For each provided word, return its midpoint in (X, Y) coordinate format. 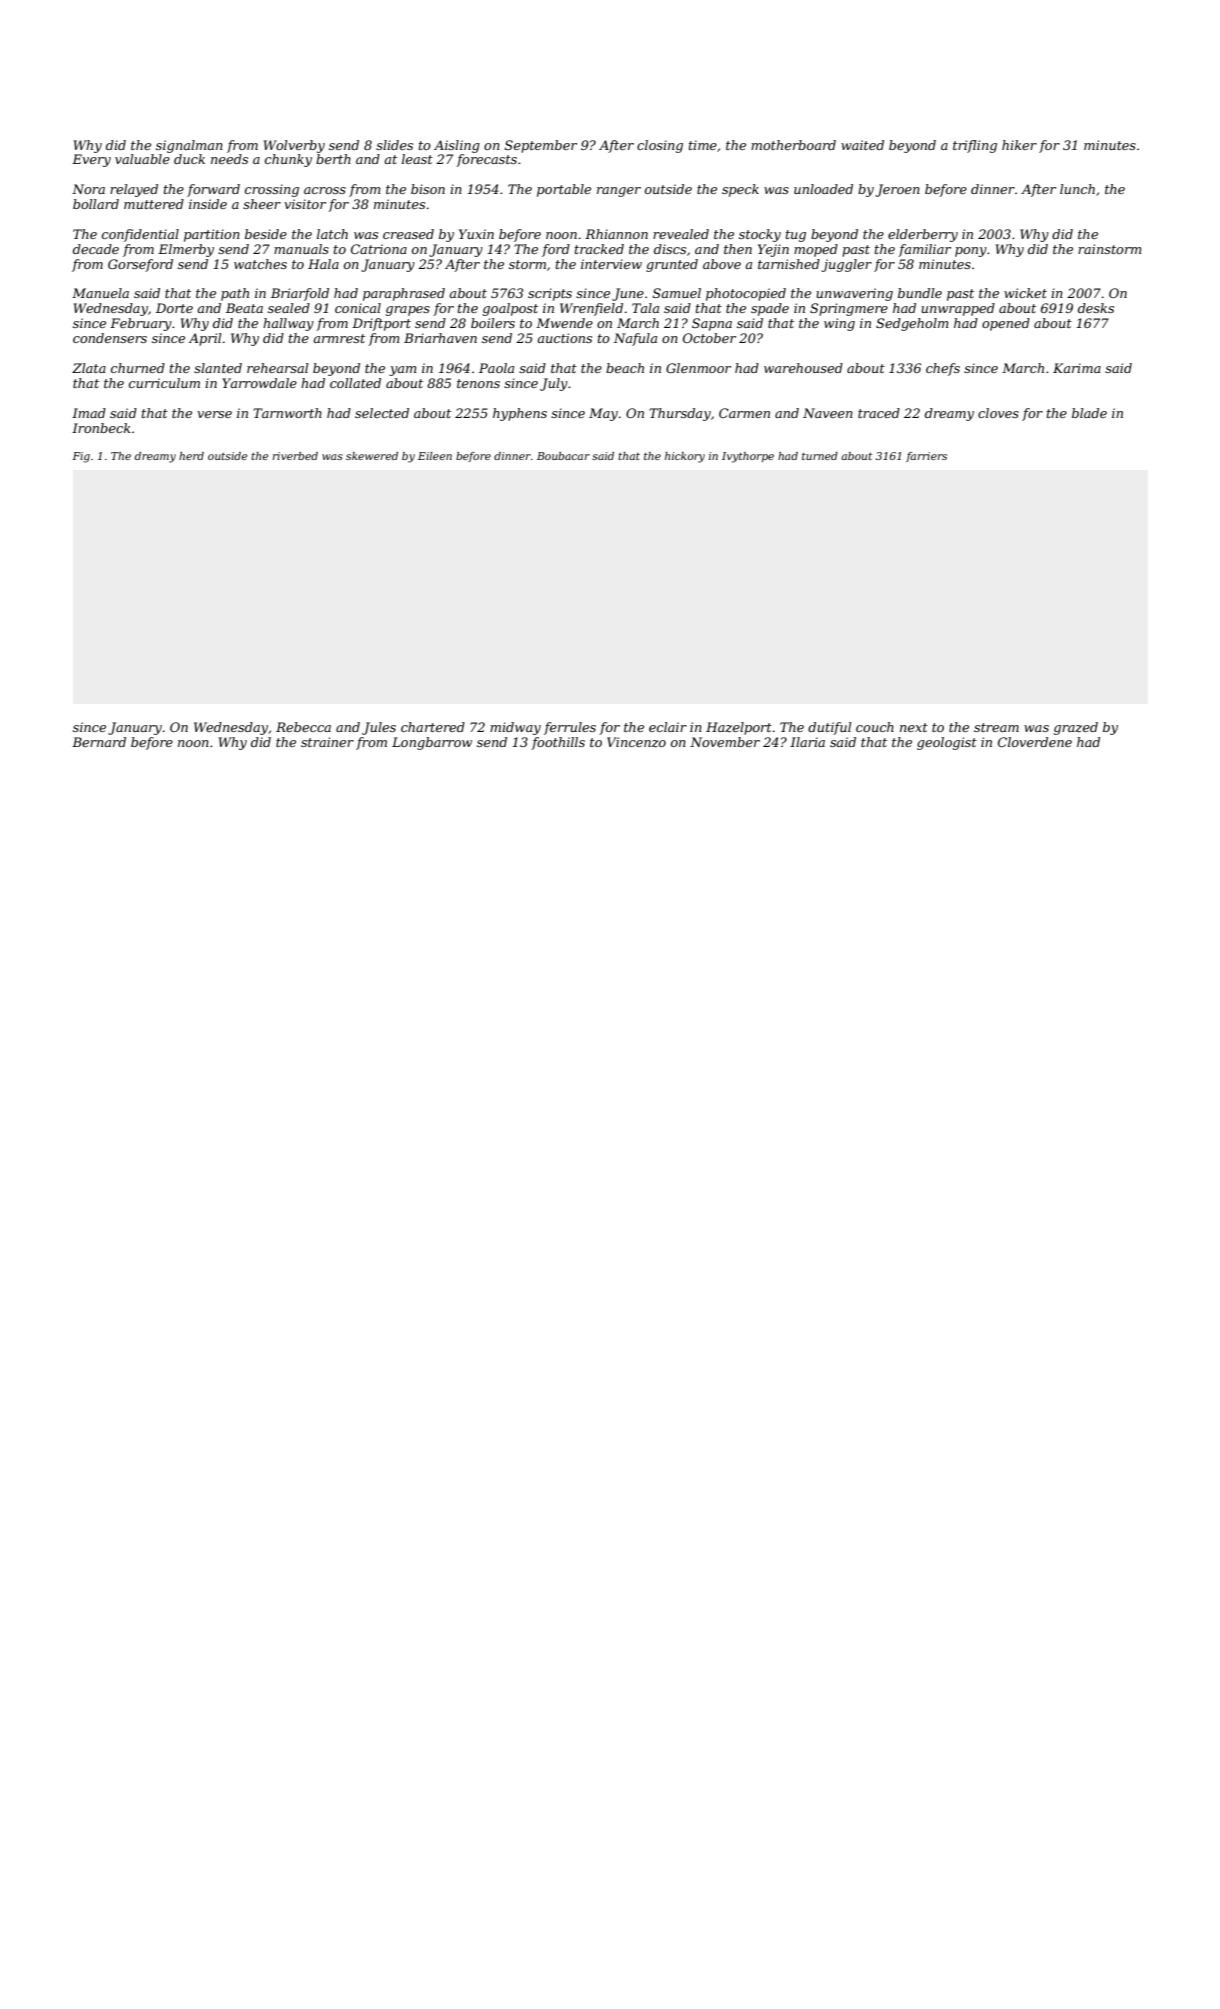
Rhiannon (616, 234)
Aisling (457, 146)
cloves (998, 413)
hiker (1019, 145)
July (554, 384)
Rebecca (303, 727)
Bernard (99, 742)
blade (1089, 413)
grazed (1076, 728)
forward (213, 190)
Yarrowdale (259, 383)
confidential (140, 235)
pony (971, 252)
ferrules (570, 728)
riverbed (295, 456)
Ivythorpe (748, 457)
